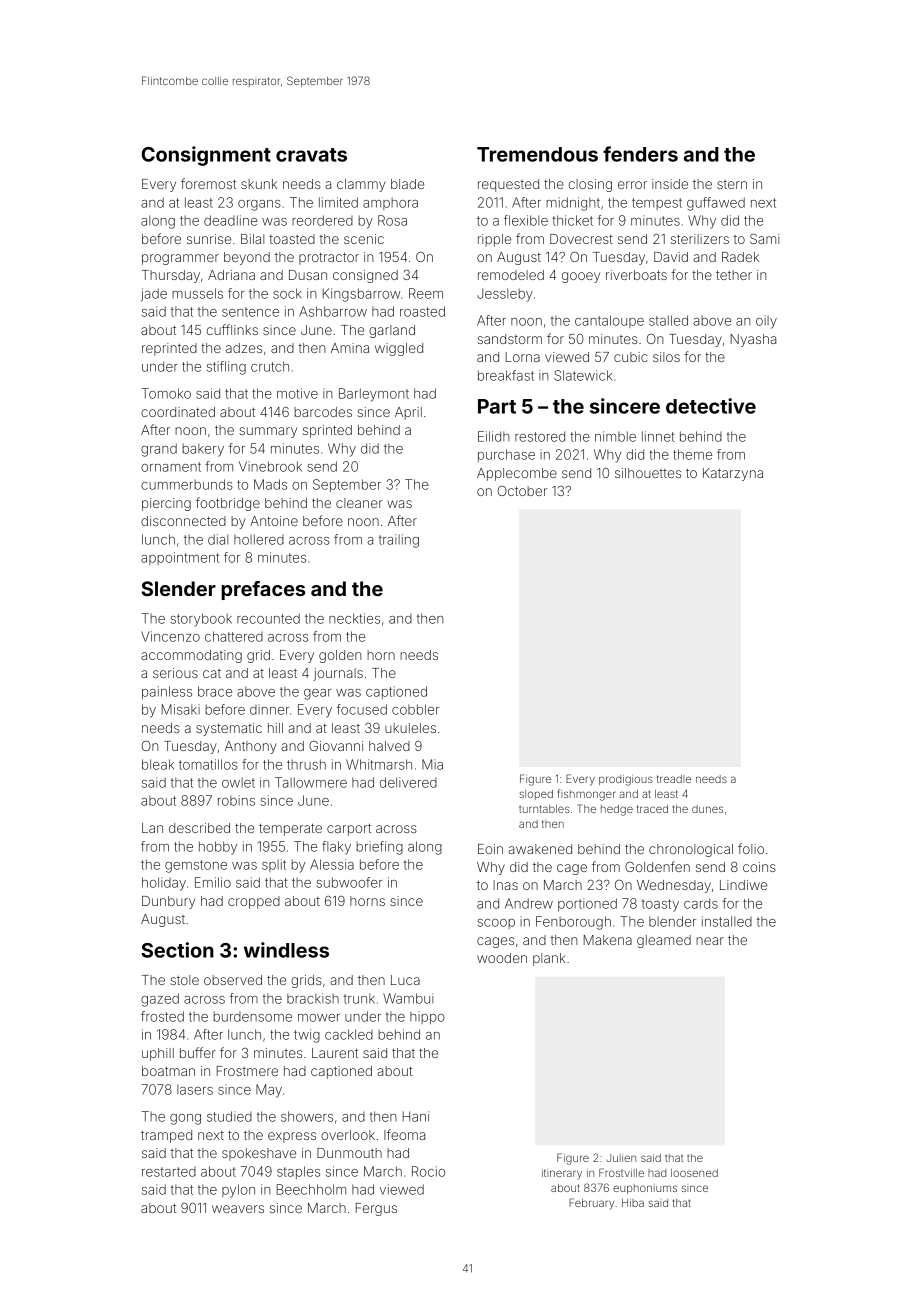 This screenshot has width=924, height=1314. Describe the element at coordinates (208, 183) in the screenshot. I see `foremost` at that location.
